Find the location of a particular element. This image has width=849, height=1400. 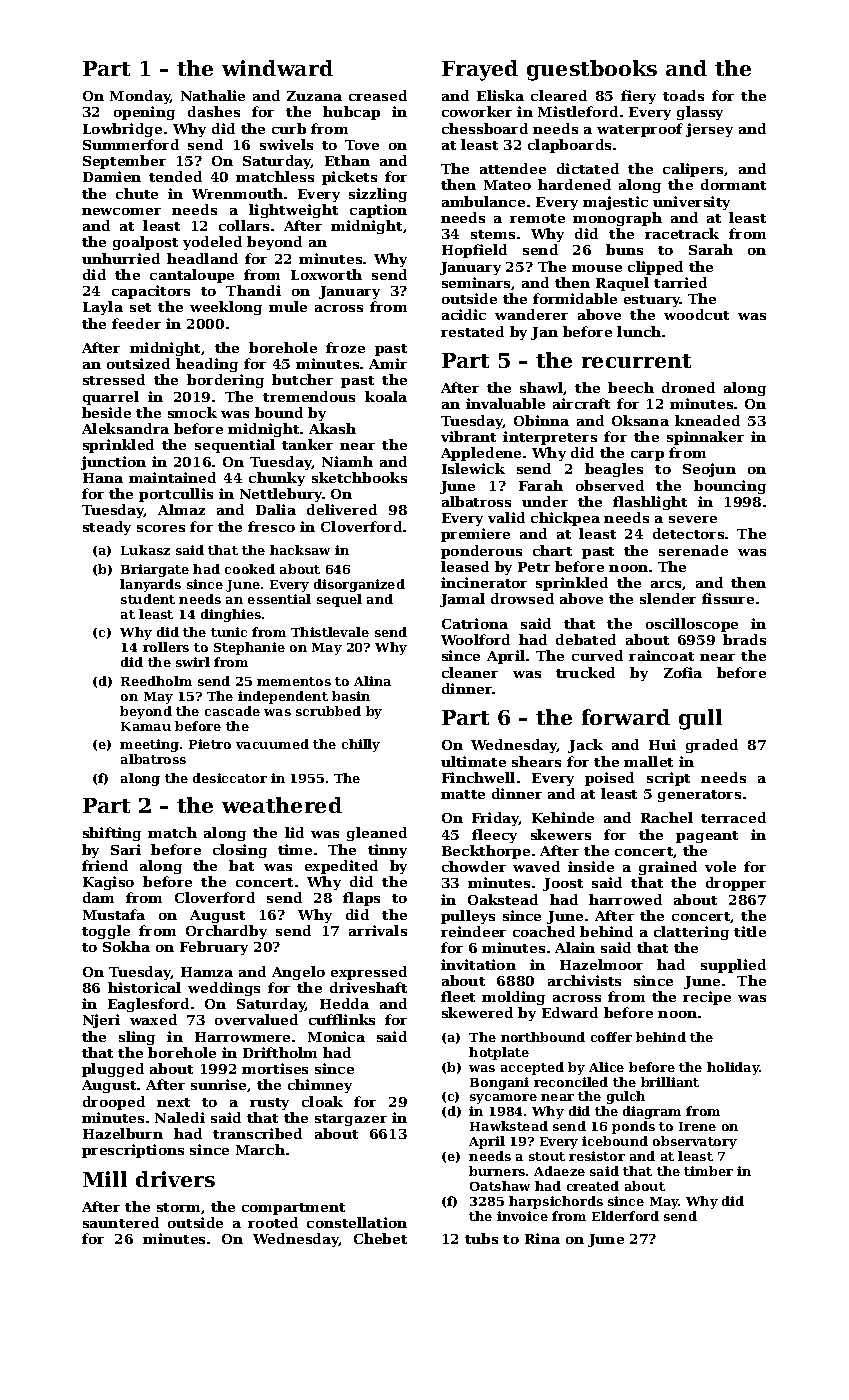

Zofia is located at coordinates (683, 672).
